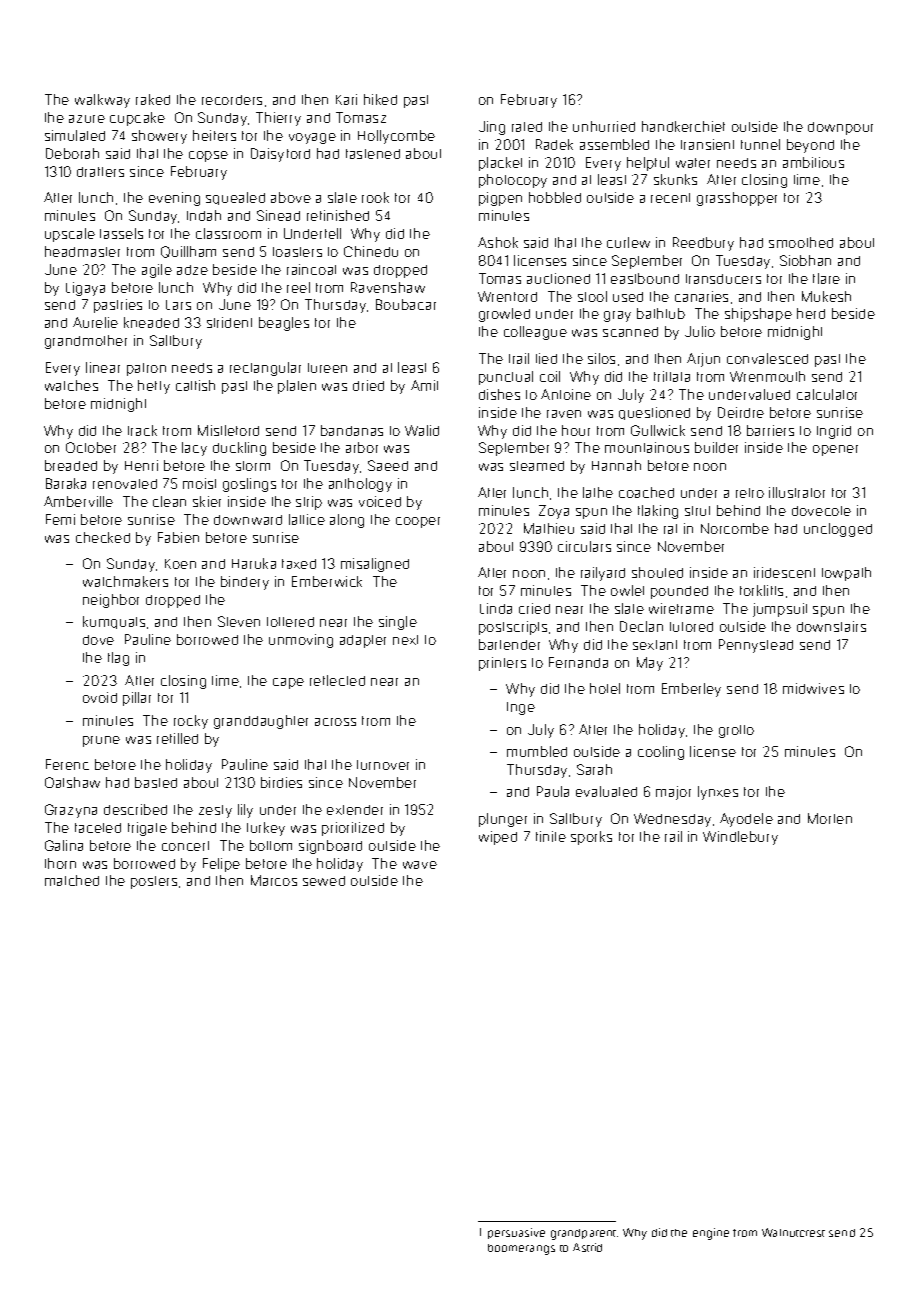 This document has width=924, height=1308. Describe the element at coordinates (102, 101) in the document. I see `walkway` at that location.
